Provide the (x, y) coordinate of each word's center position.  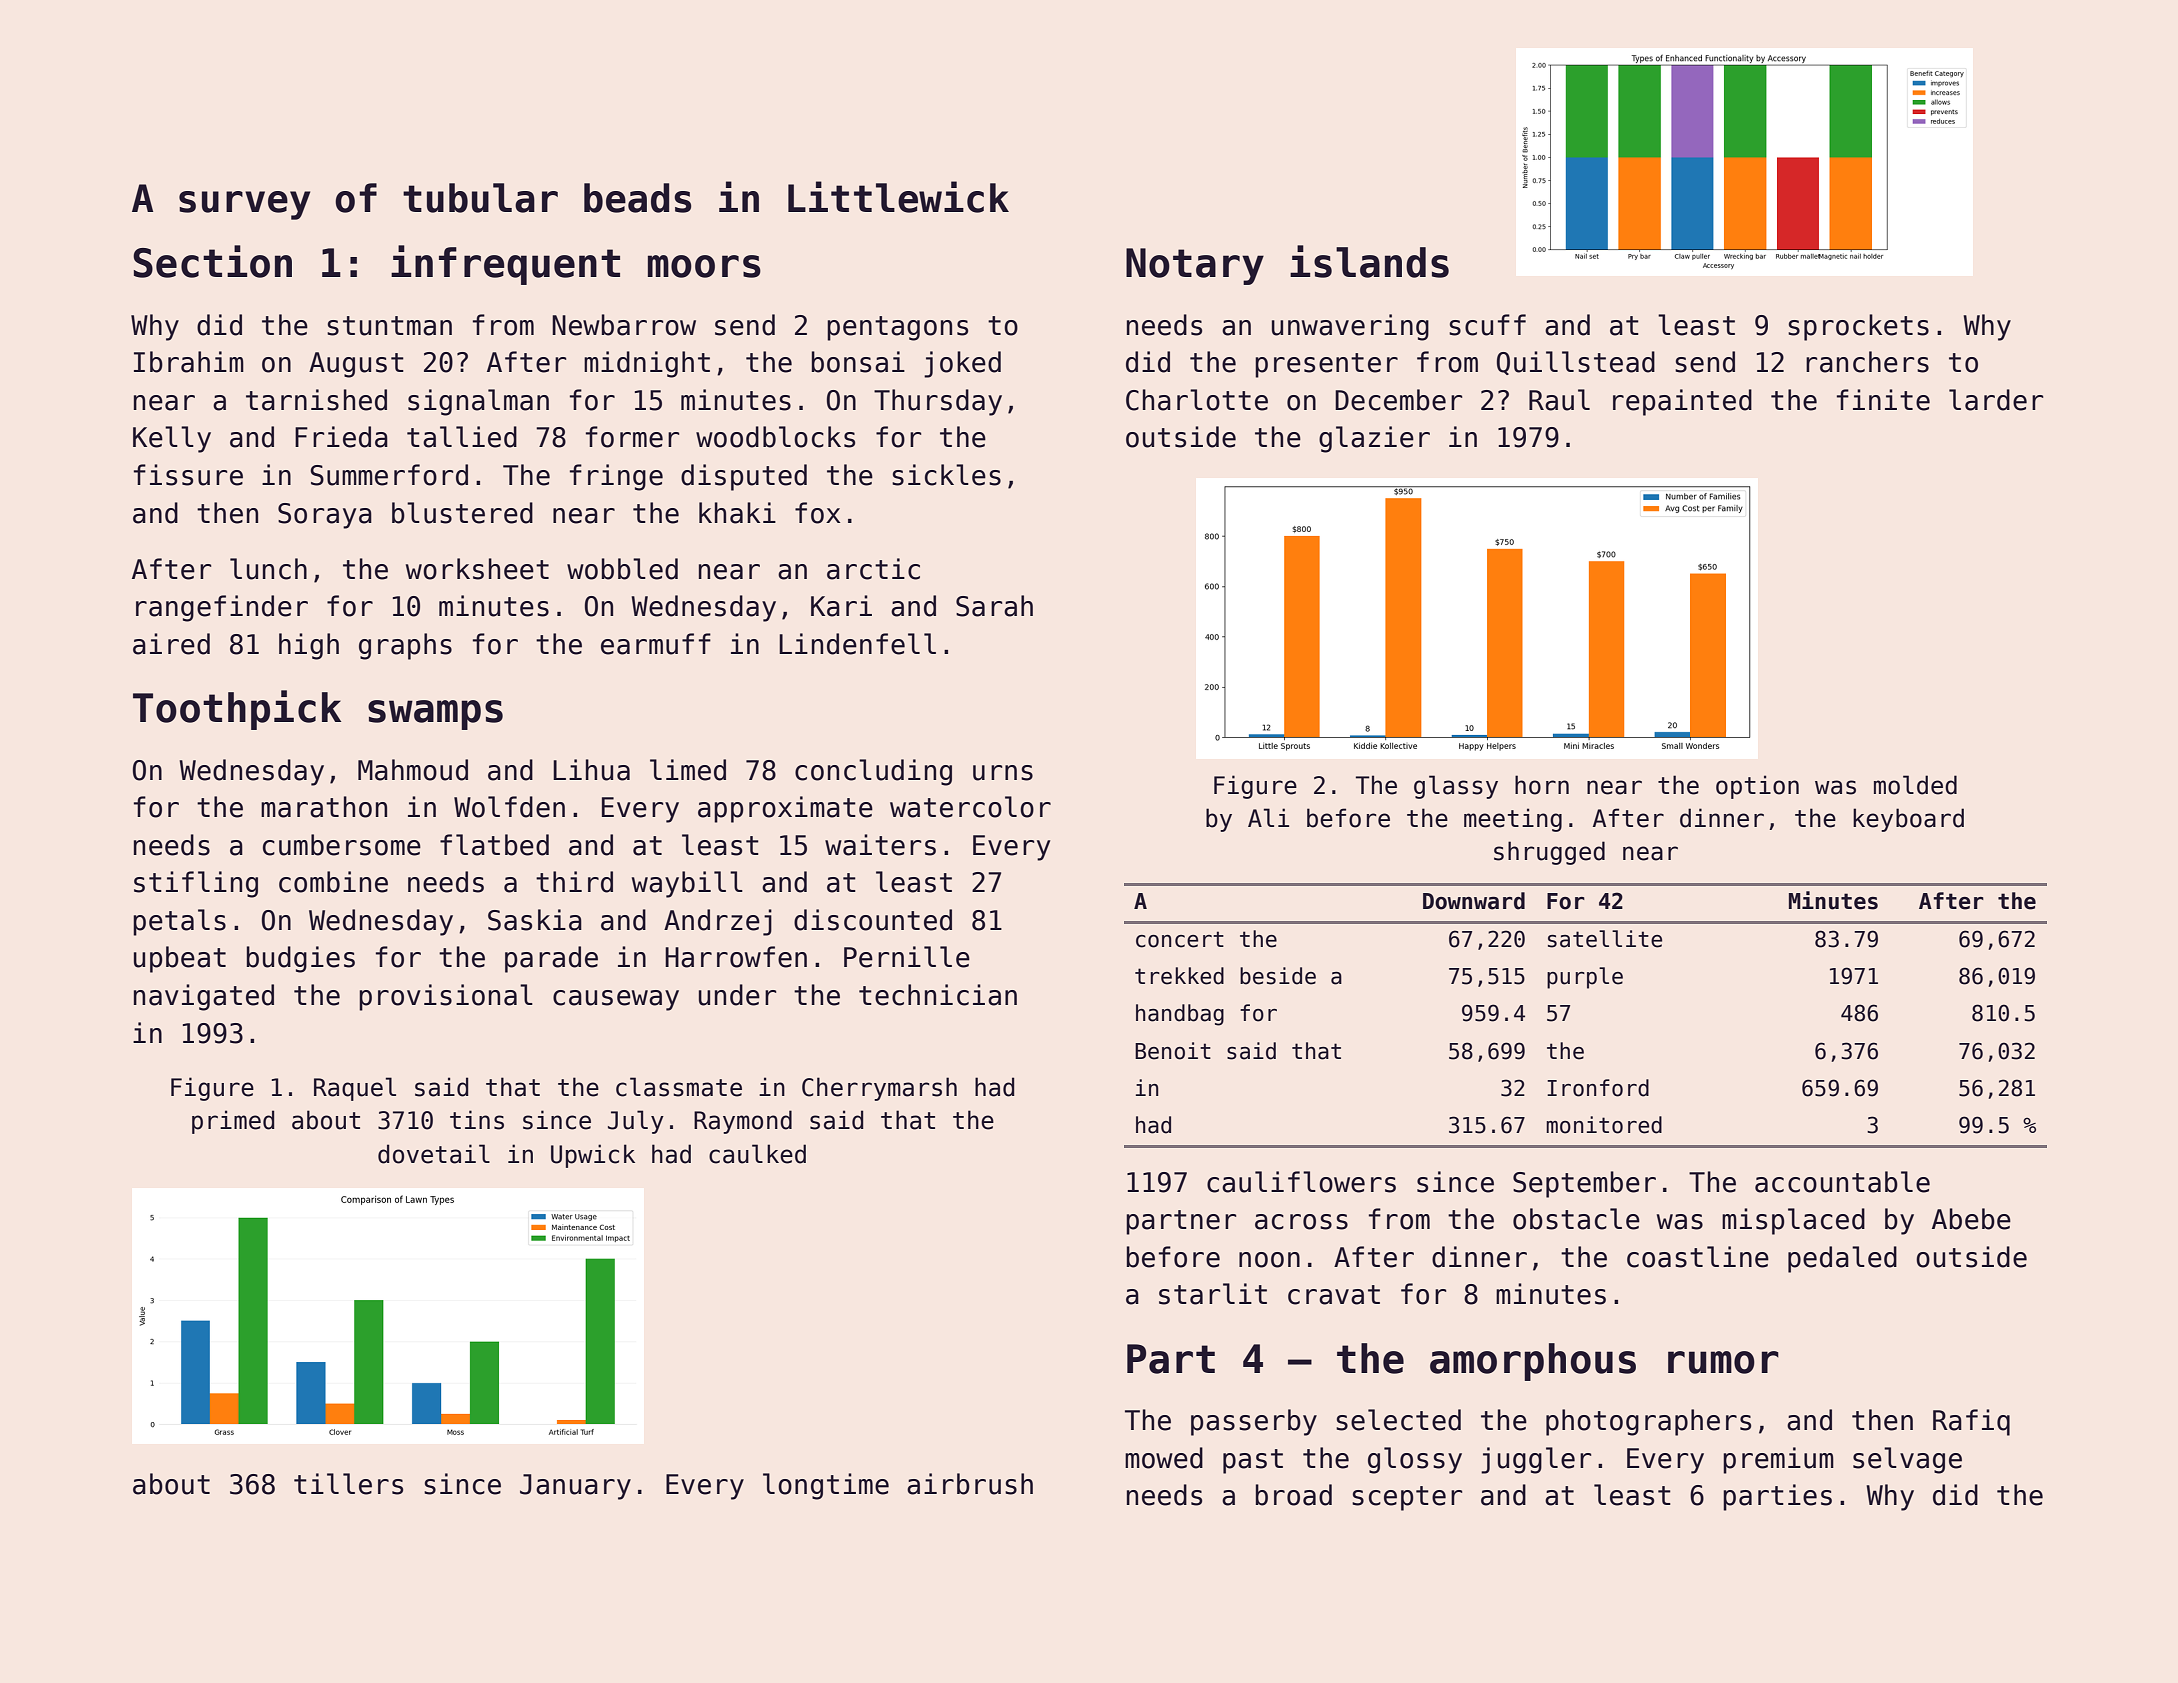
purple (1585, 978)
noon (1269, 1260)
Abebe (1971, 1219)
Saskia (535, 920)
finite (1883, 400)
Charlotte (1197, 400)
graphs (405, 646)
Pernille (907, 957)
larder (1996, 400)
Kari (841, 606)
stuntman (389, 326)
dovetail (434, 1154)
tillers (348, 1484)
